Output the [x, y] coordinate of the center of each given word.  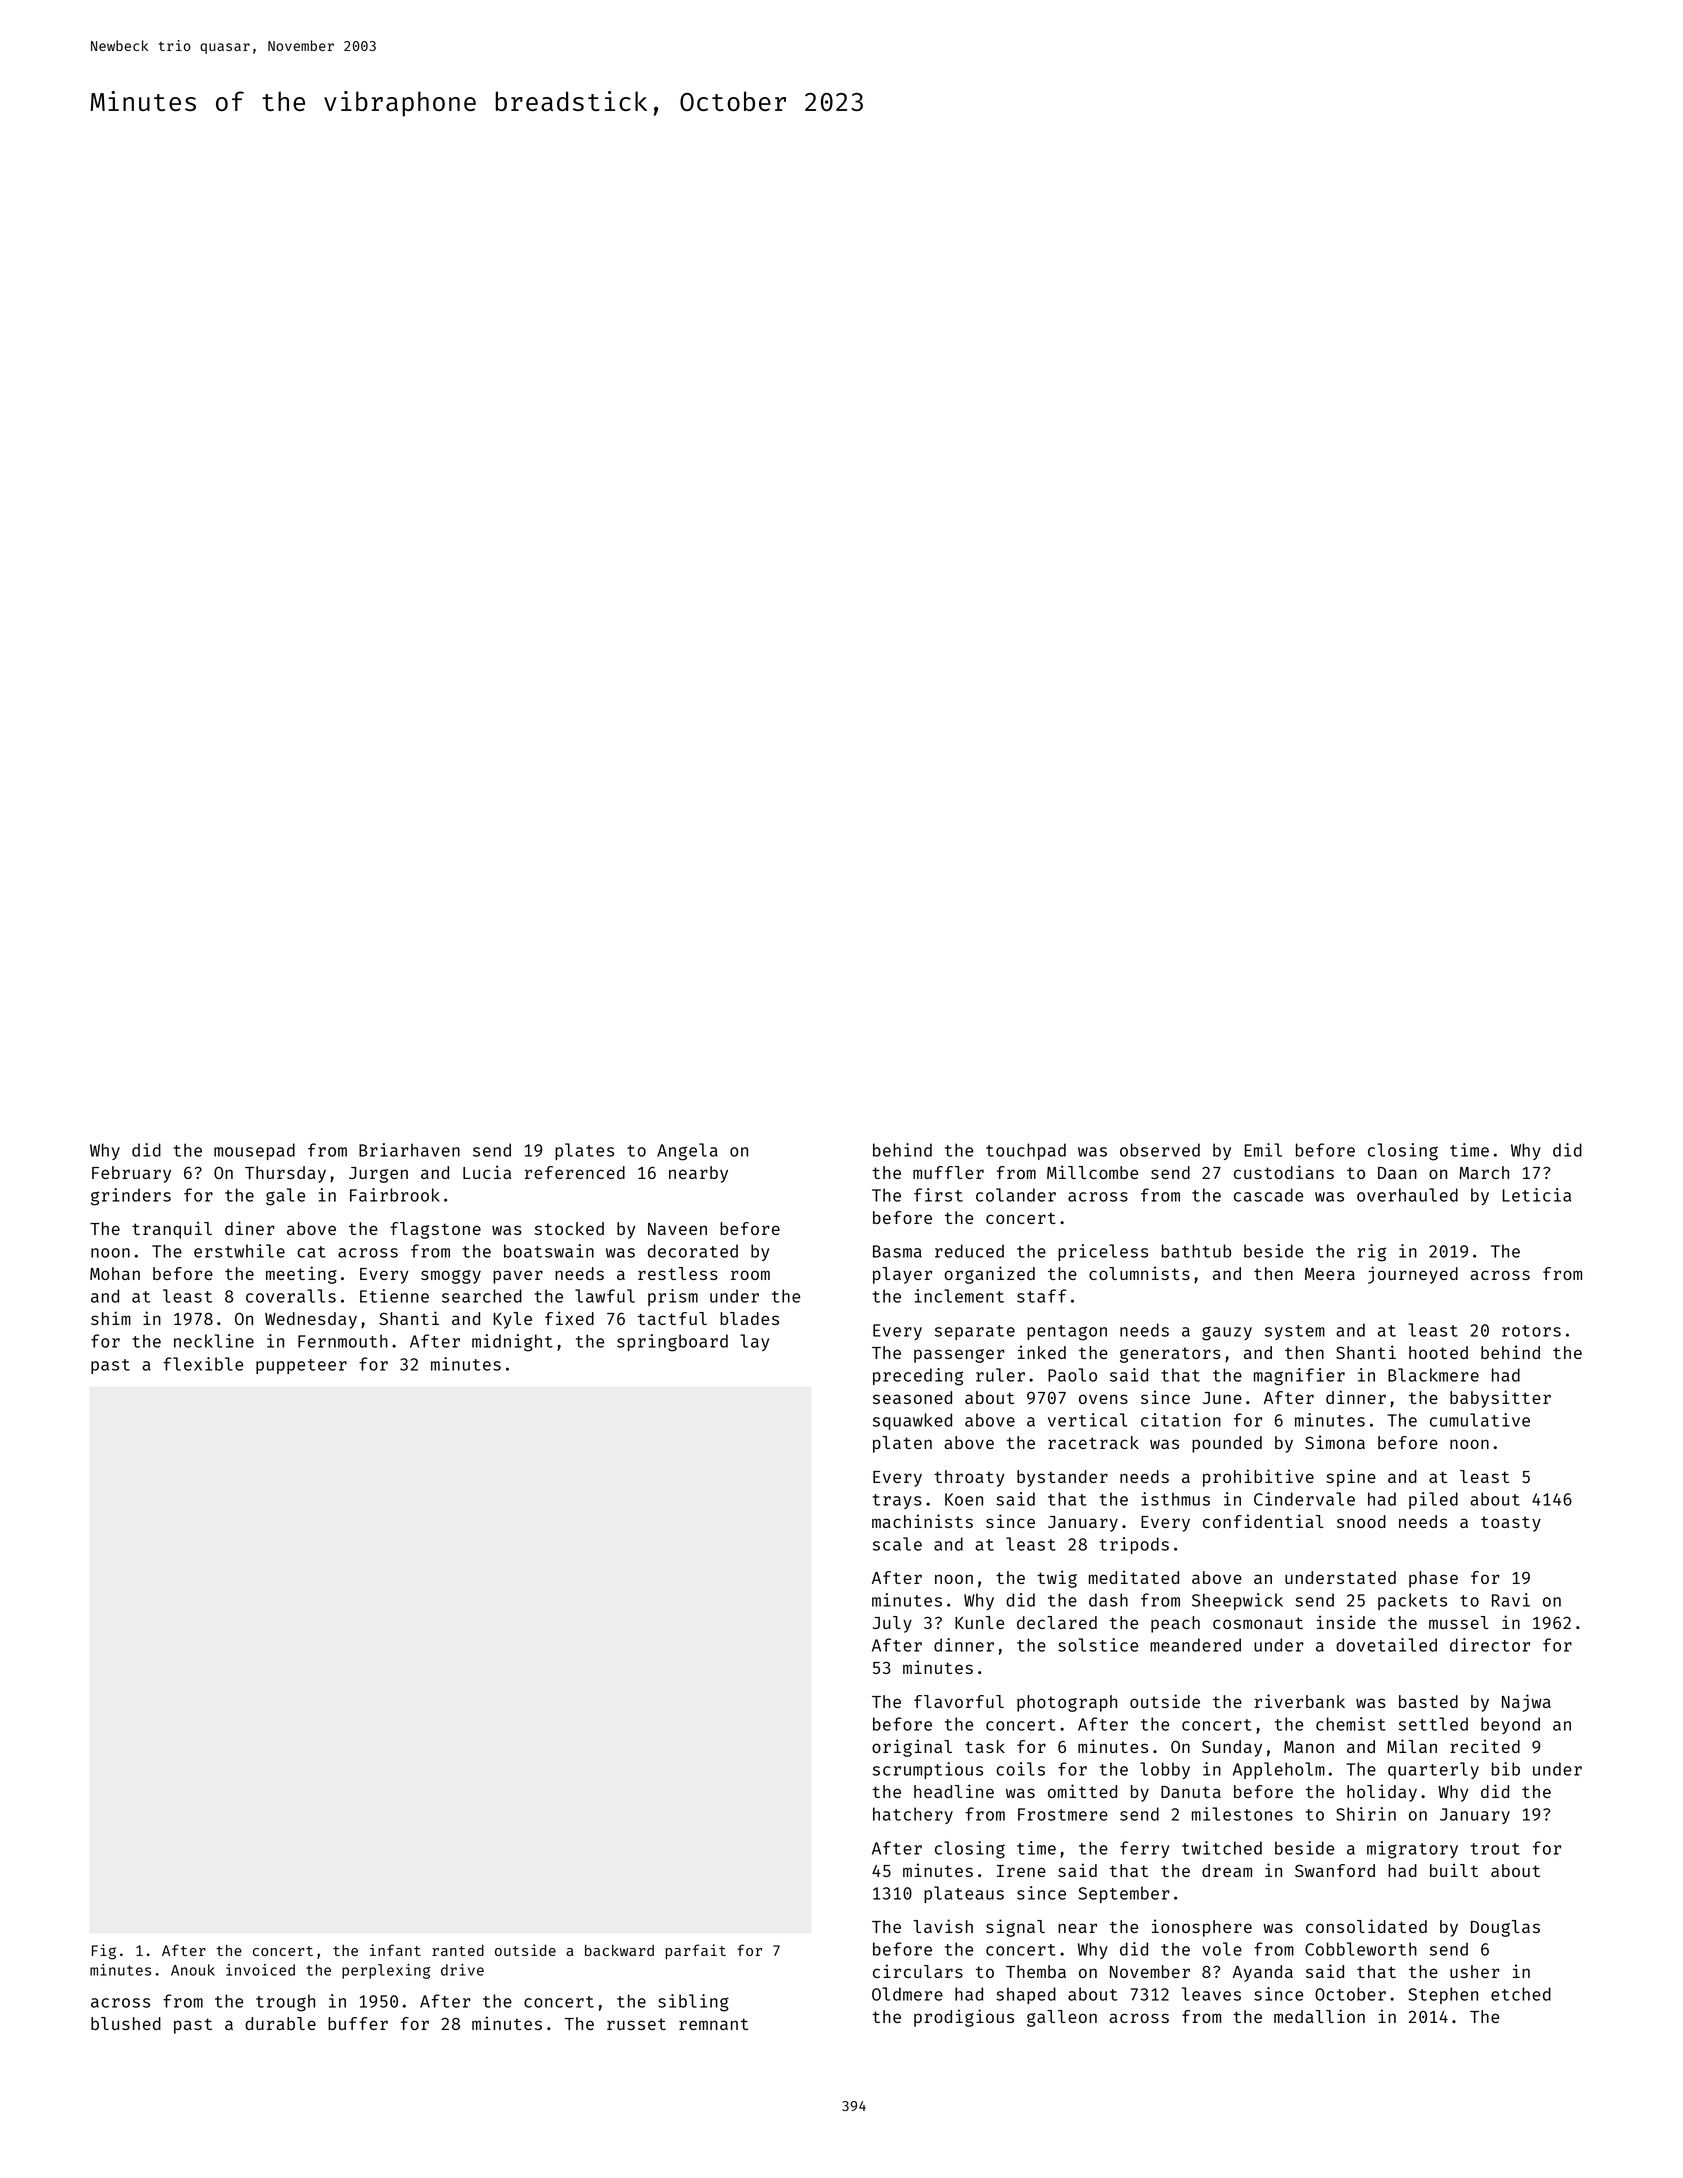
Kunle [979, 1622]
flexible [203, 1364]
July [892, 1624]
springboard [672, 1343]
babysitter [1500, 1399]
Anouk [193, 1970]
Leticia [1537, 1195]
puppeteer [301, 1366]
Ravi [1511, 1600]
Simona [1335, 1442]
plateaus [964, 1894]
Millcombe [1092, 1172]
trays [897, 1501]
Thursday [285, 1174]
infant [395, 1950]
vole [1222, 1949]
